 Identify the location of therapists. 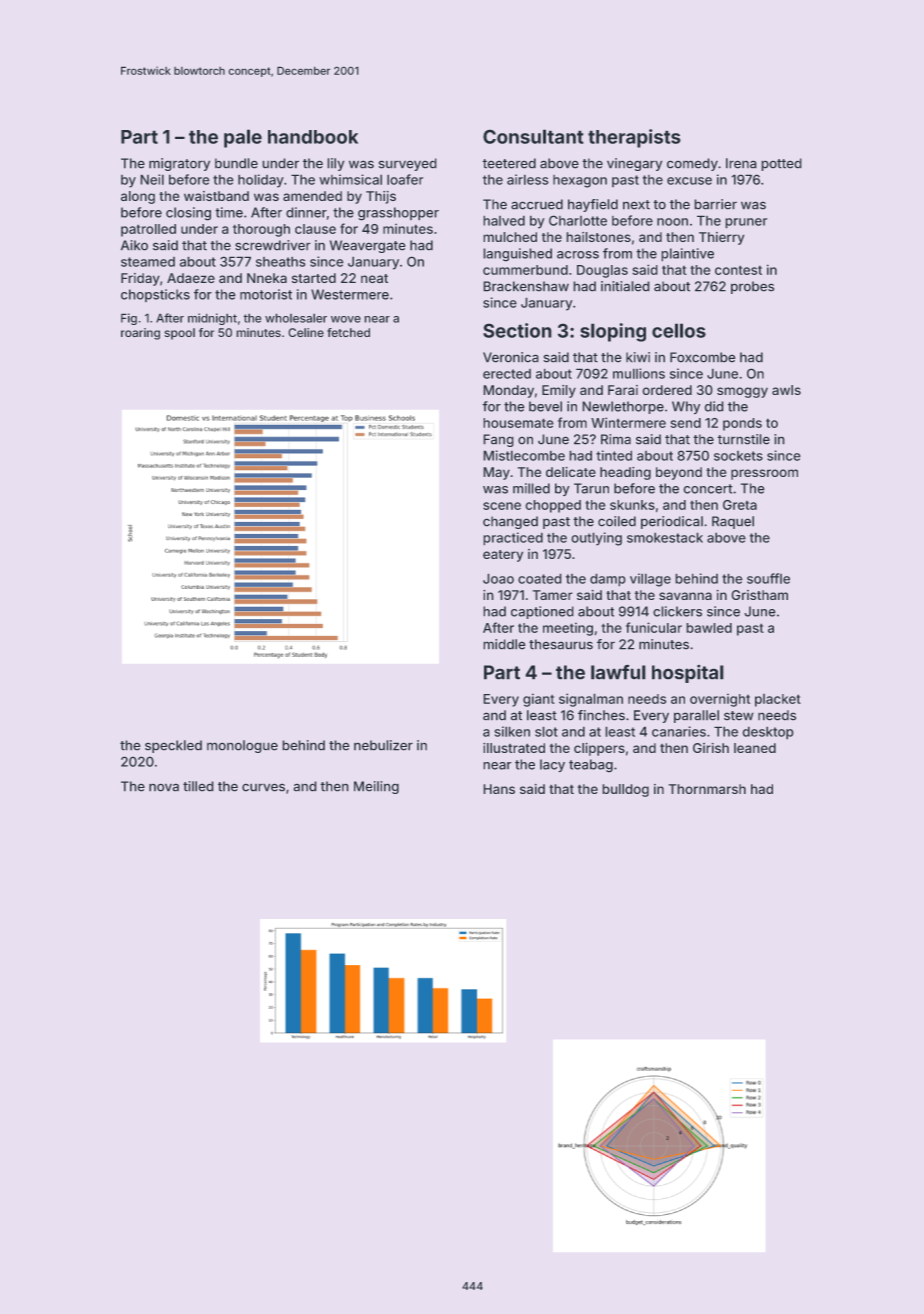
(634, 138).
